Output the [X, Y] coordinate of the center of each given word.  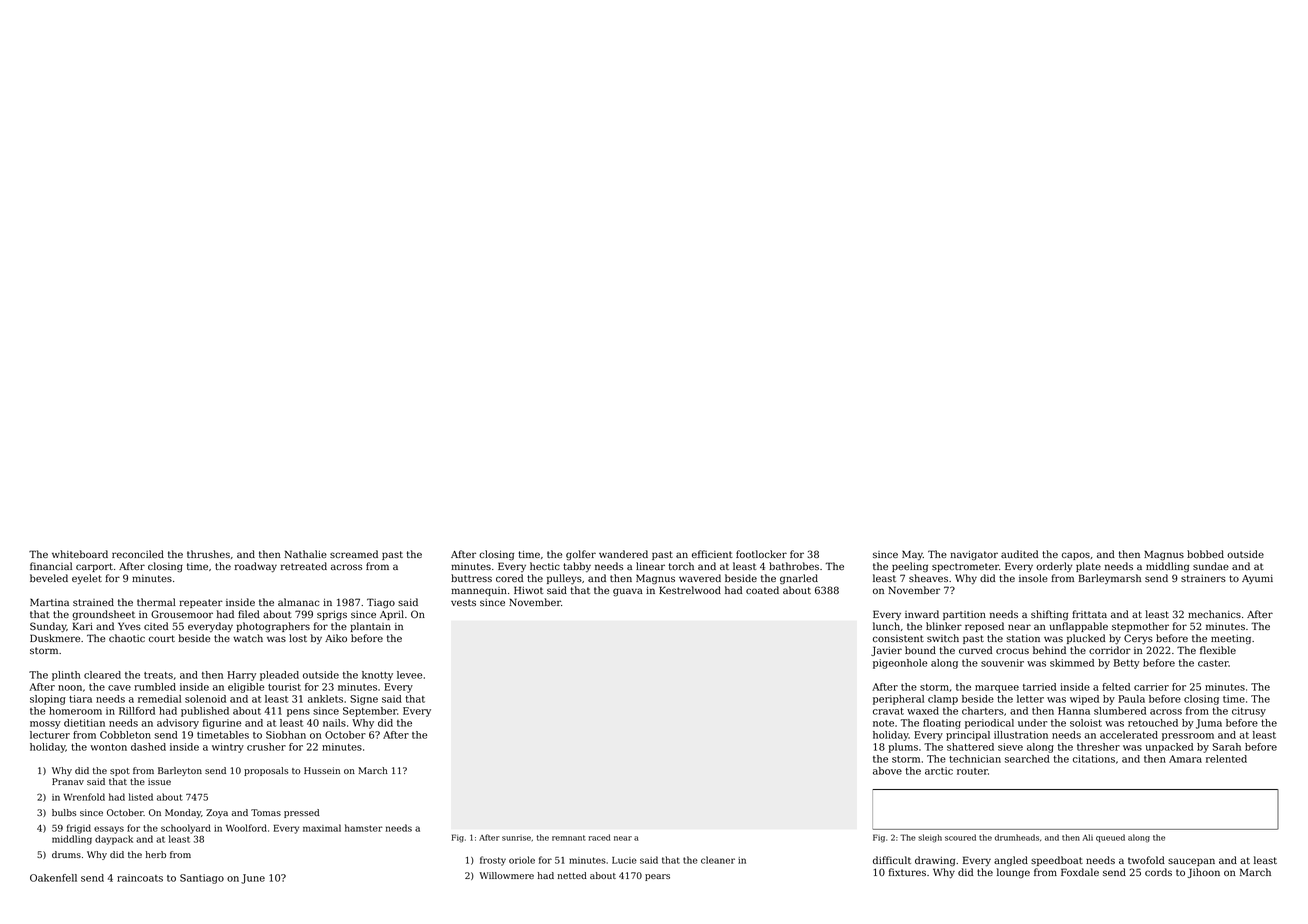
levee [409, 675]
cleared [102, 675]
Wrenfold [84, 797]
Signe [364, 700]
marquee [997, 689]
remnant [568, 838]
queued [1110, 838]
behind [1049, 650]
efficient [712, 554]
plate [1088, 567]
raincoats [140, 878]
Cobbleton [125, 735]
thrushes [208, 554]
